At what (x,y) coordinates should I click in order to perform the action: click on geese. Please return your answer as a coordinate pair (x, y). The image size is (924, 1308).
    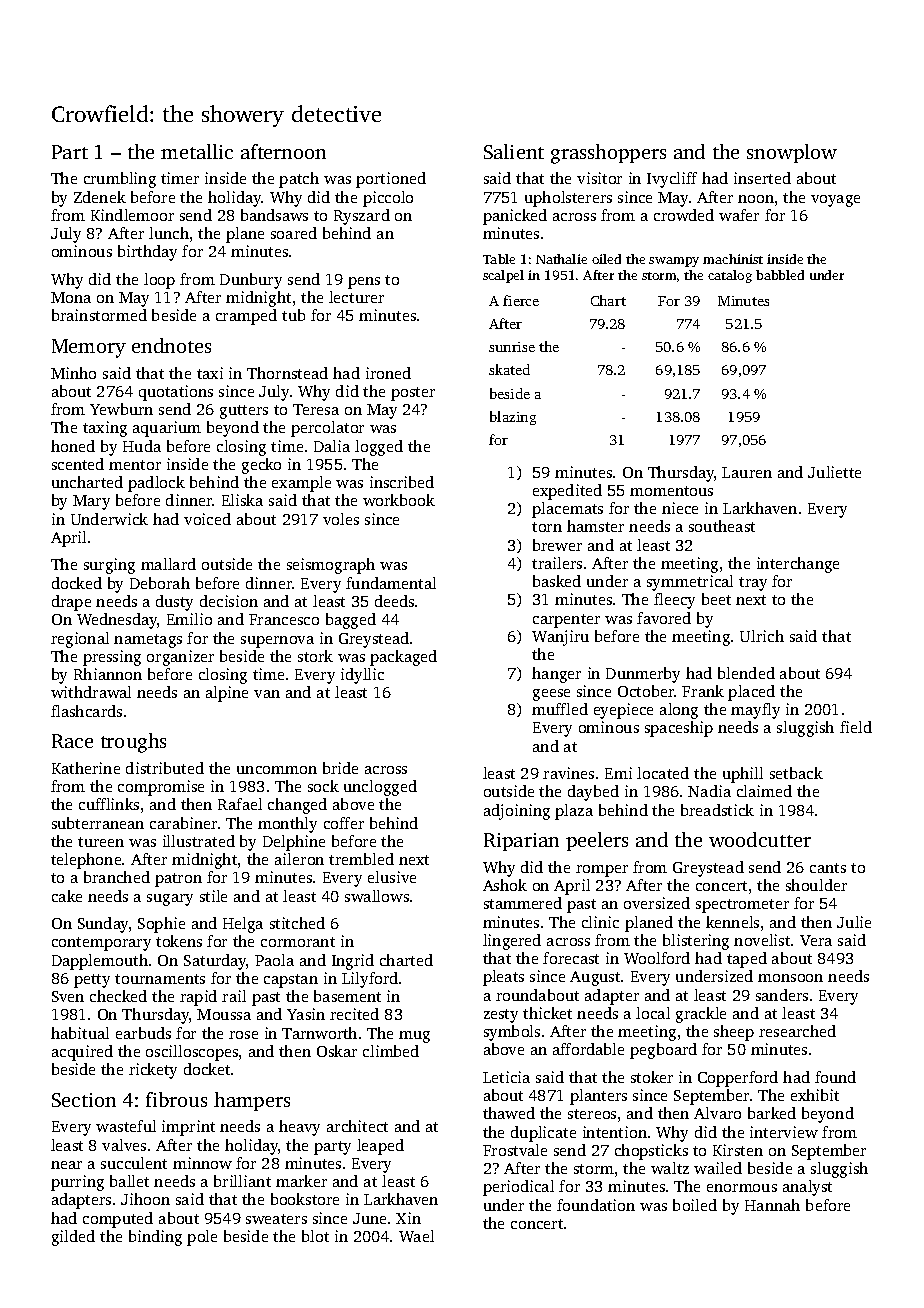
    Looking at the image, I should click on (551, 695).
